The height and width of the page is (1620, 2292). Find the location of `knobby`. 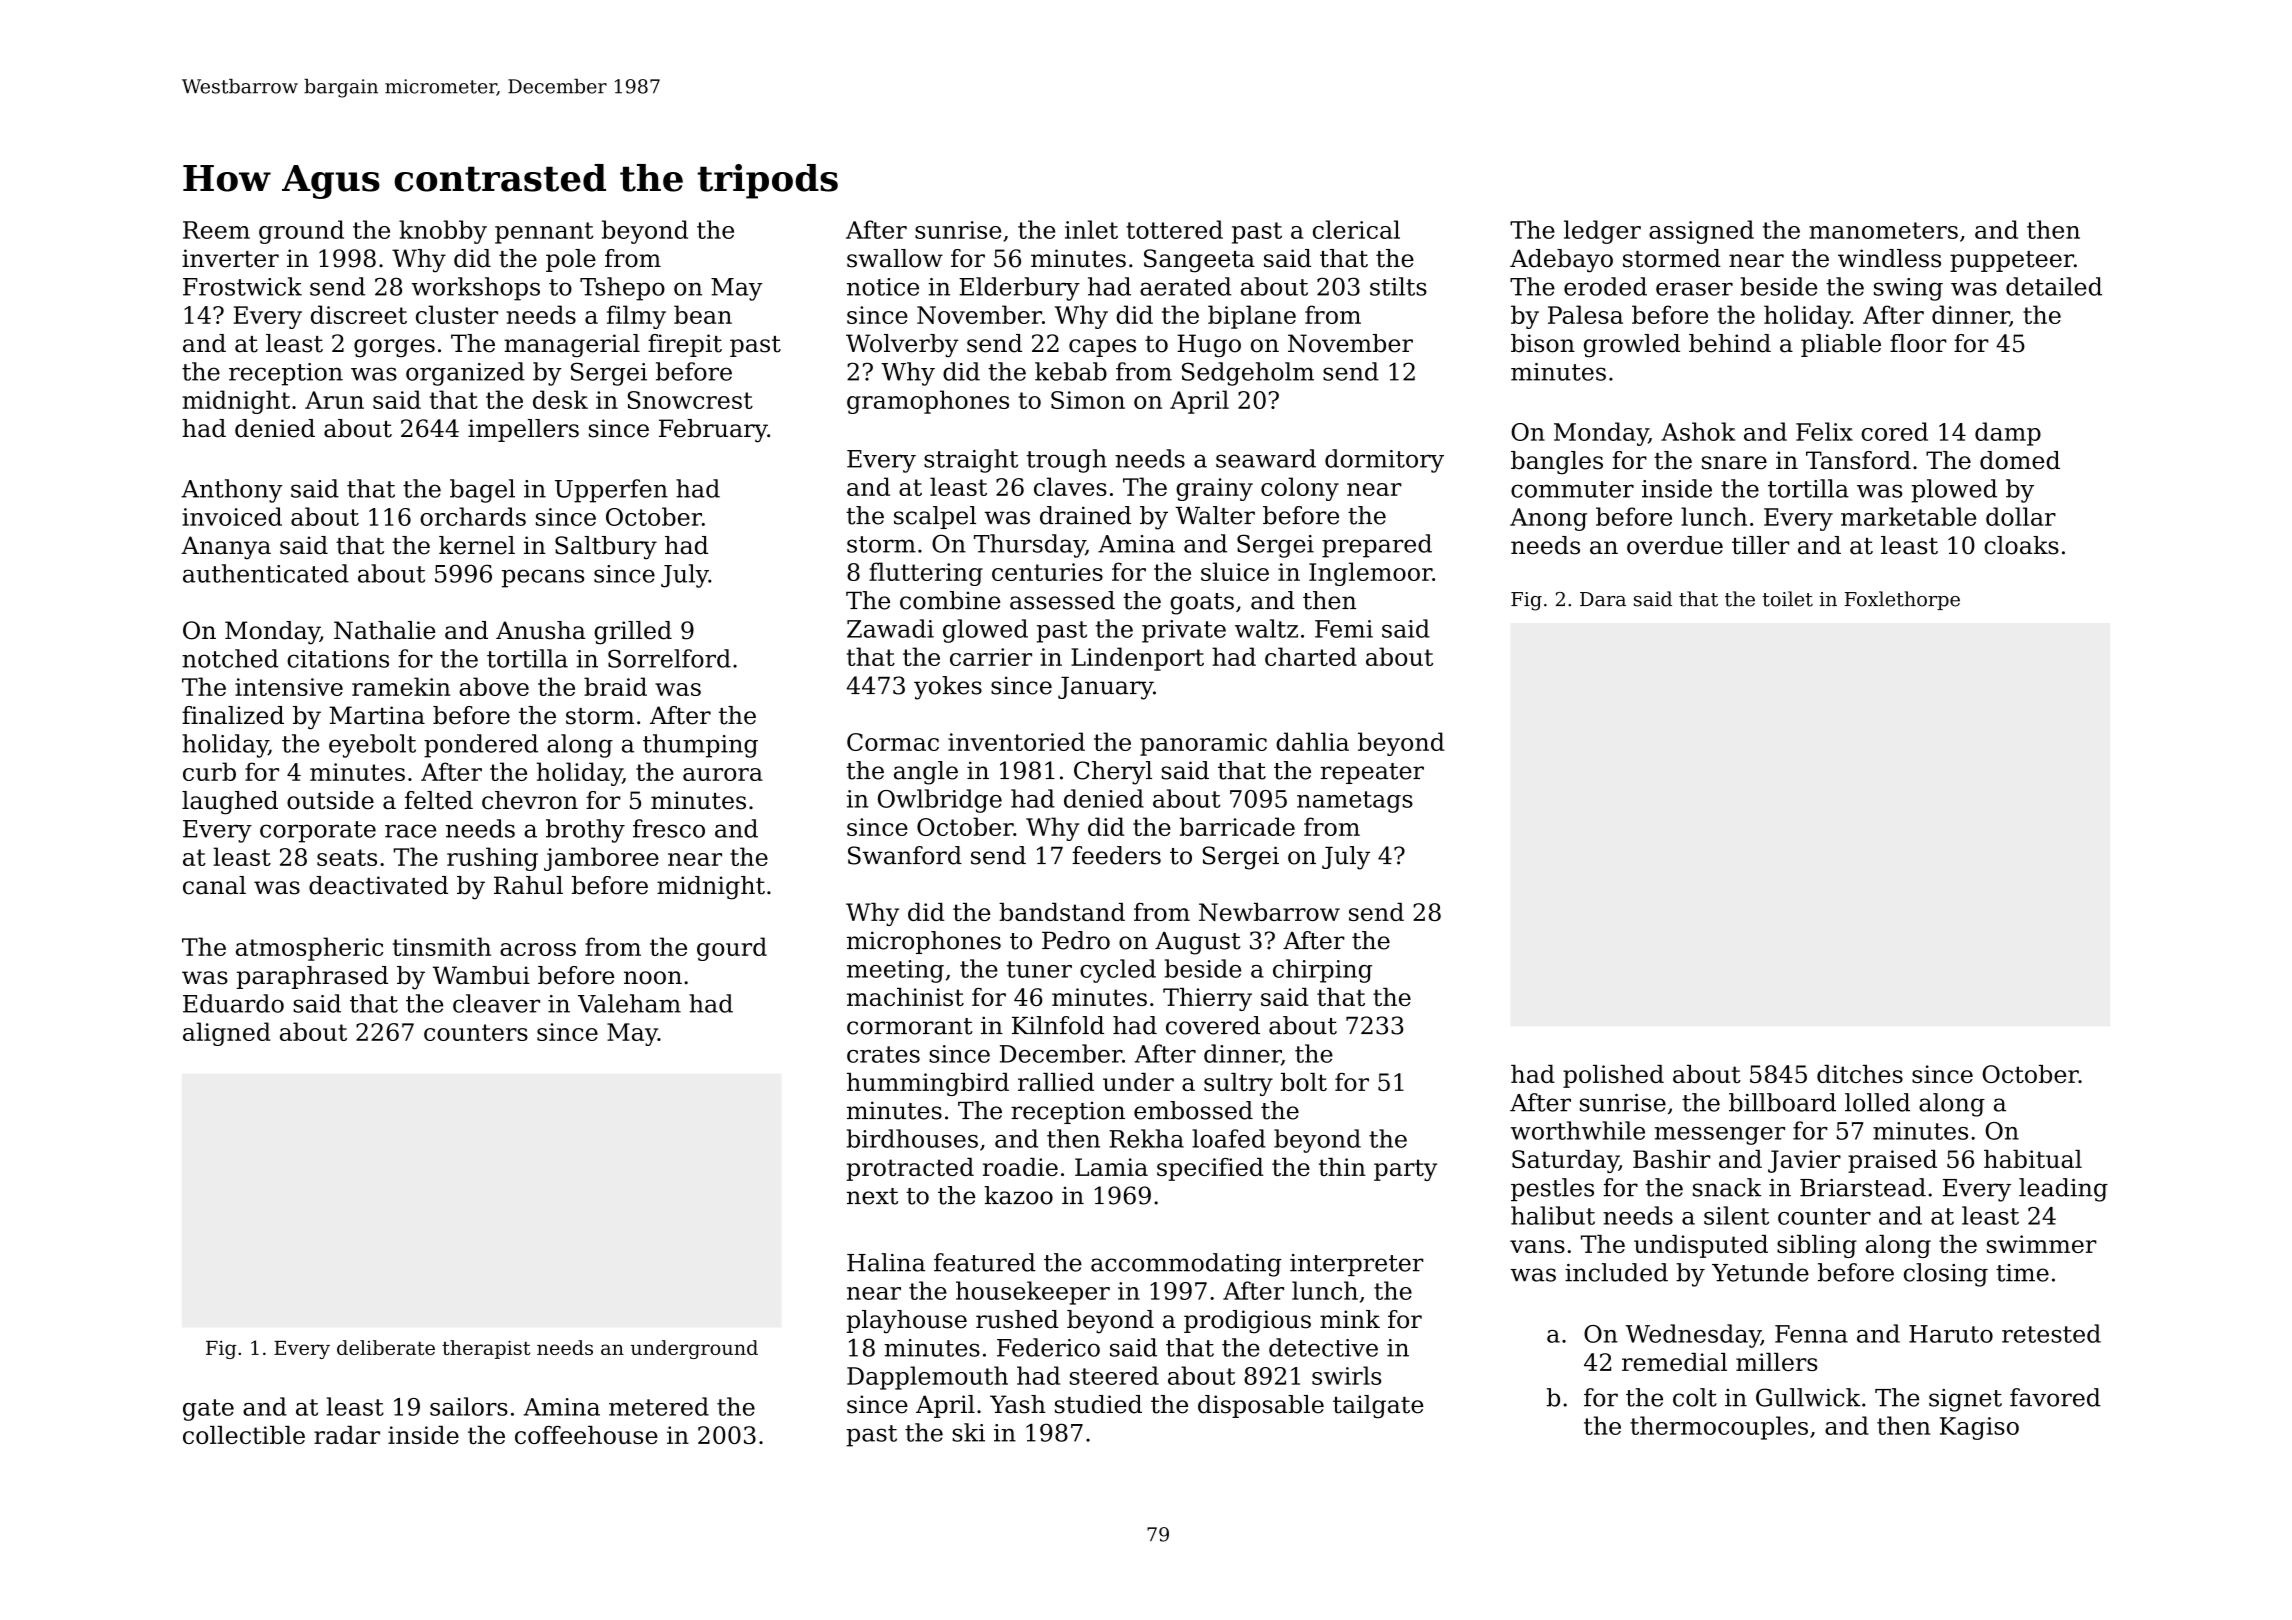

knobby is located at coordinates (443, 232).
